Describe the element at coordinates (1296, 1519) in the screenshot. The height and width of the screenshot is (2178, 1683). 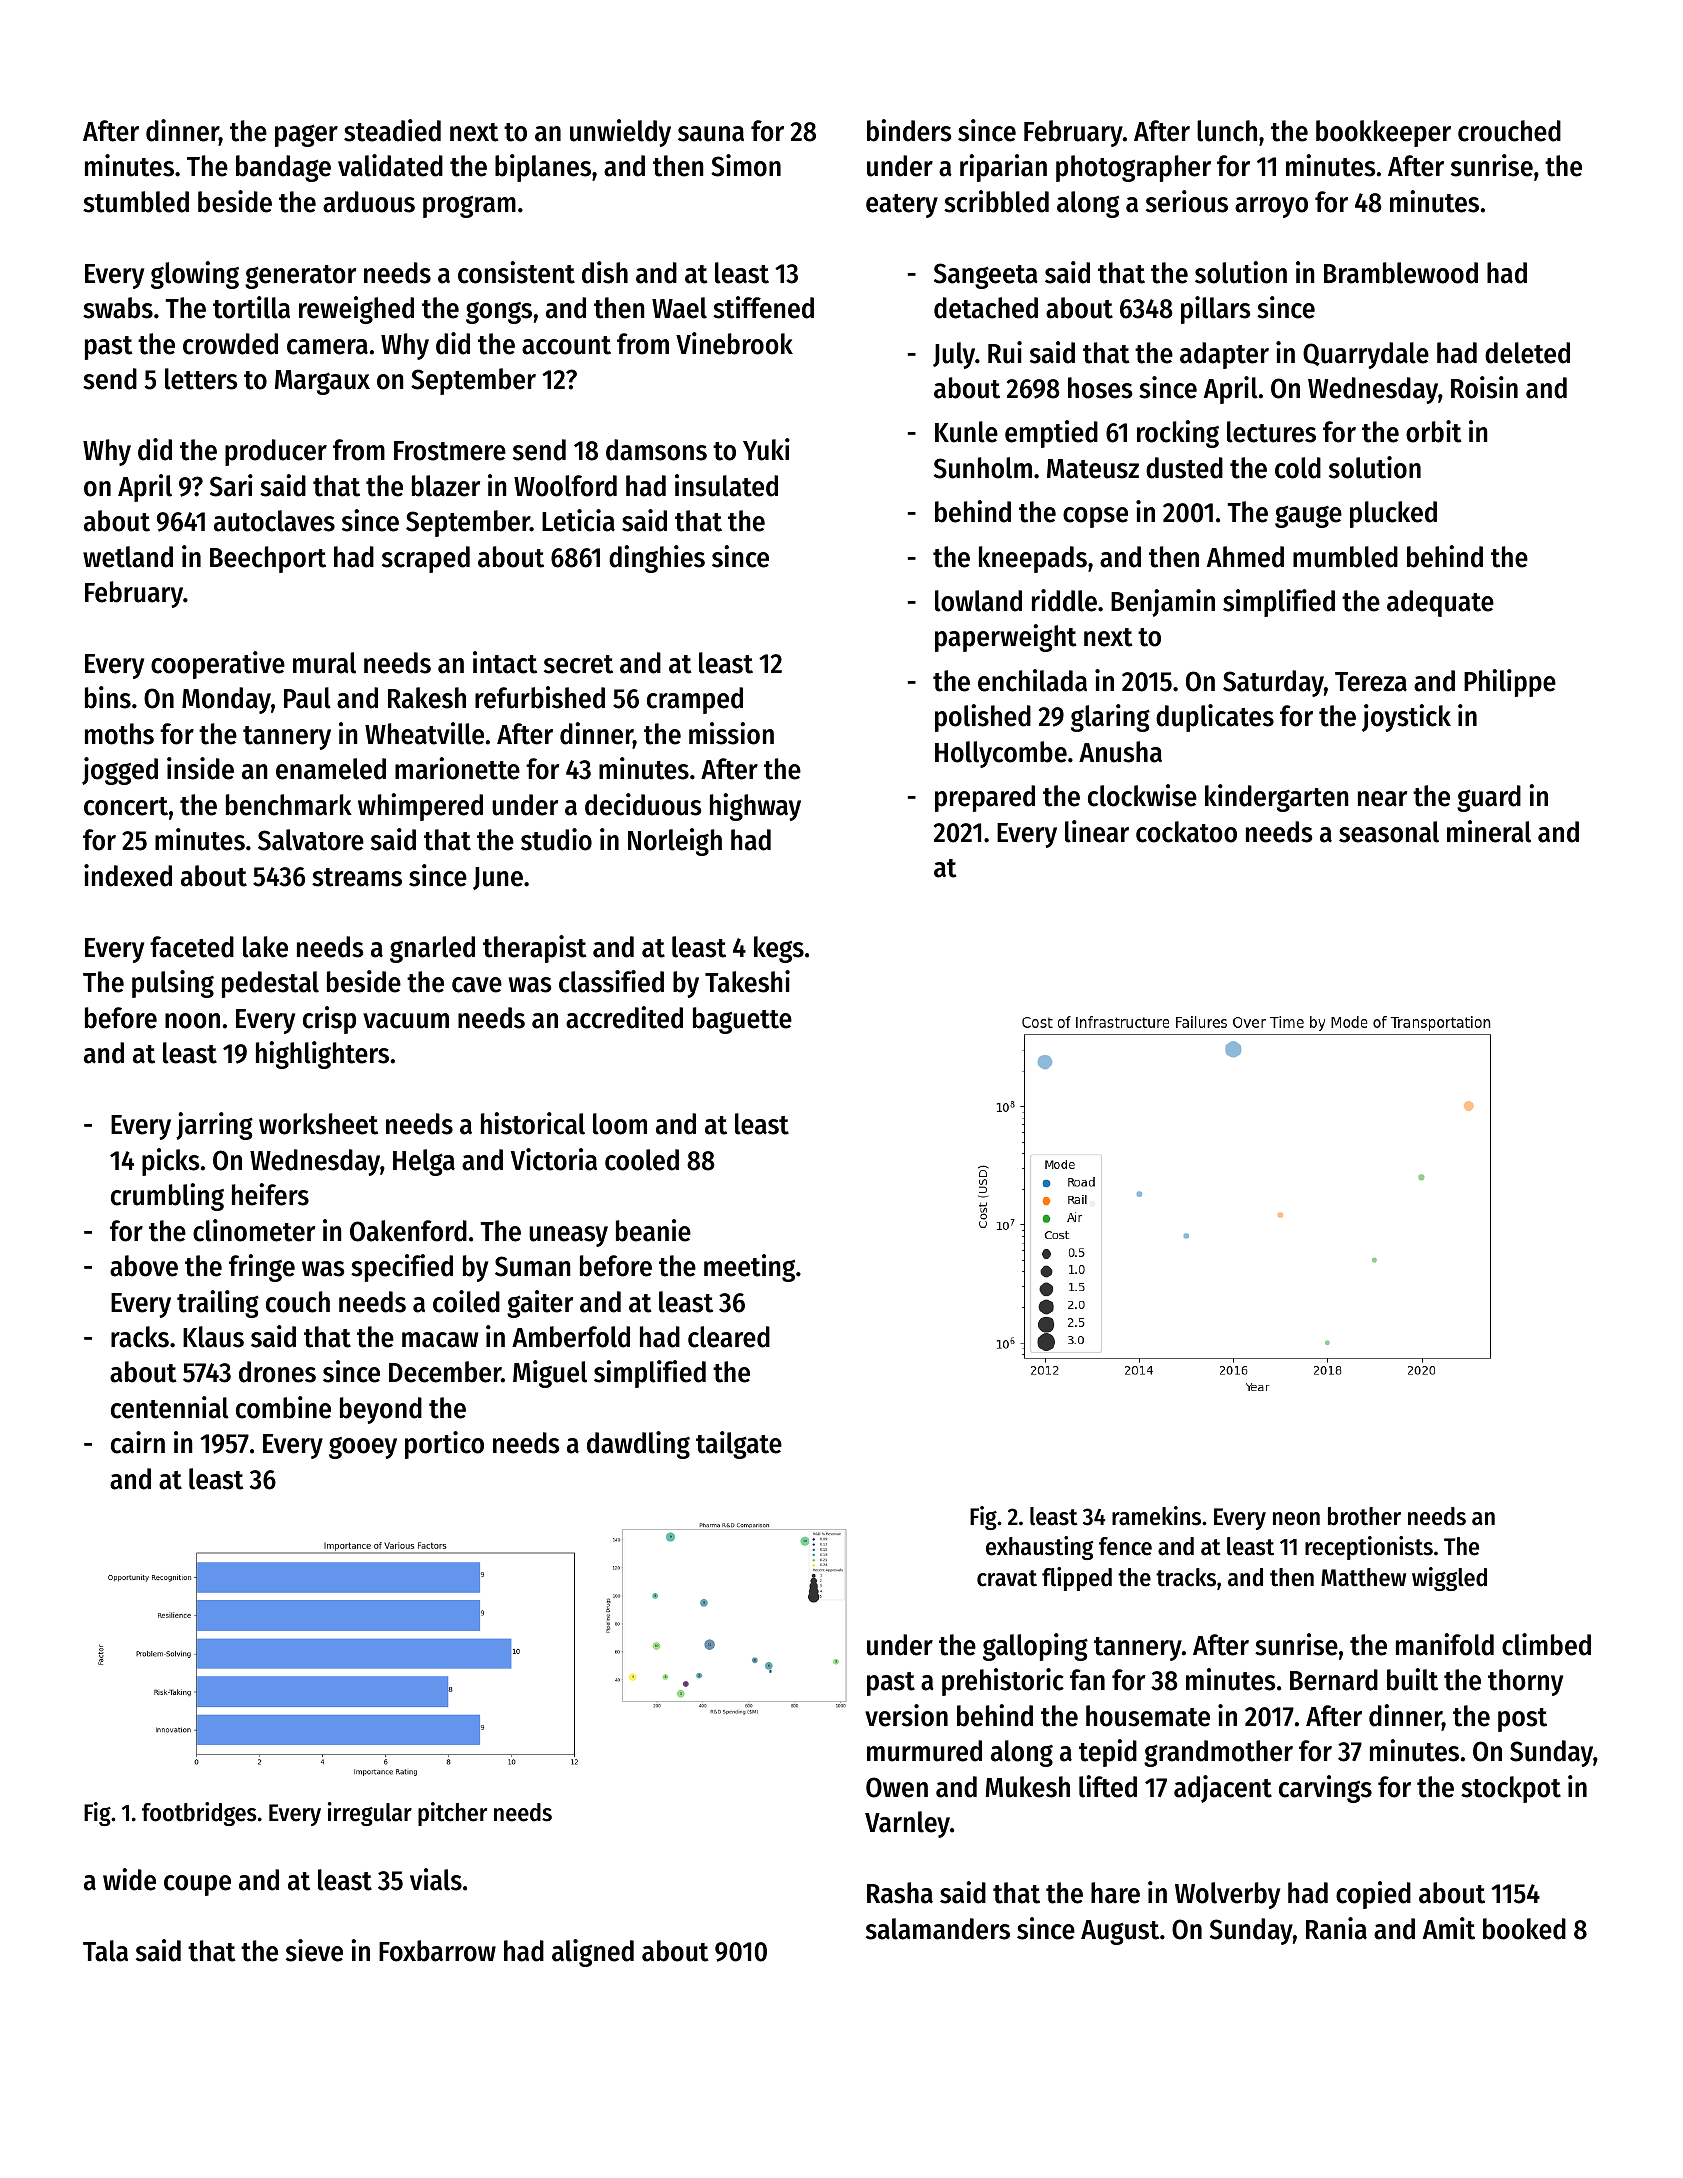
I see `neon` at that location.
